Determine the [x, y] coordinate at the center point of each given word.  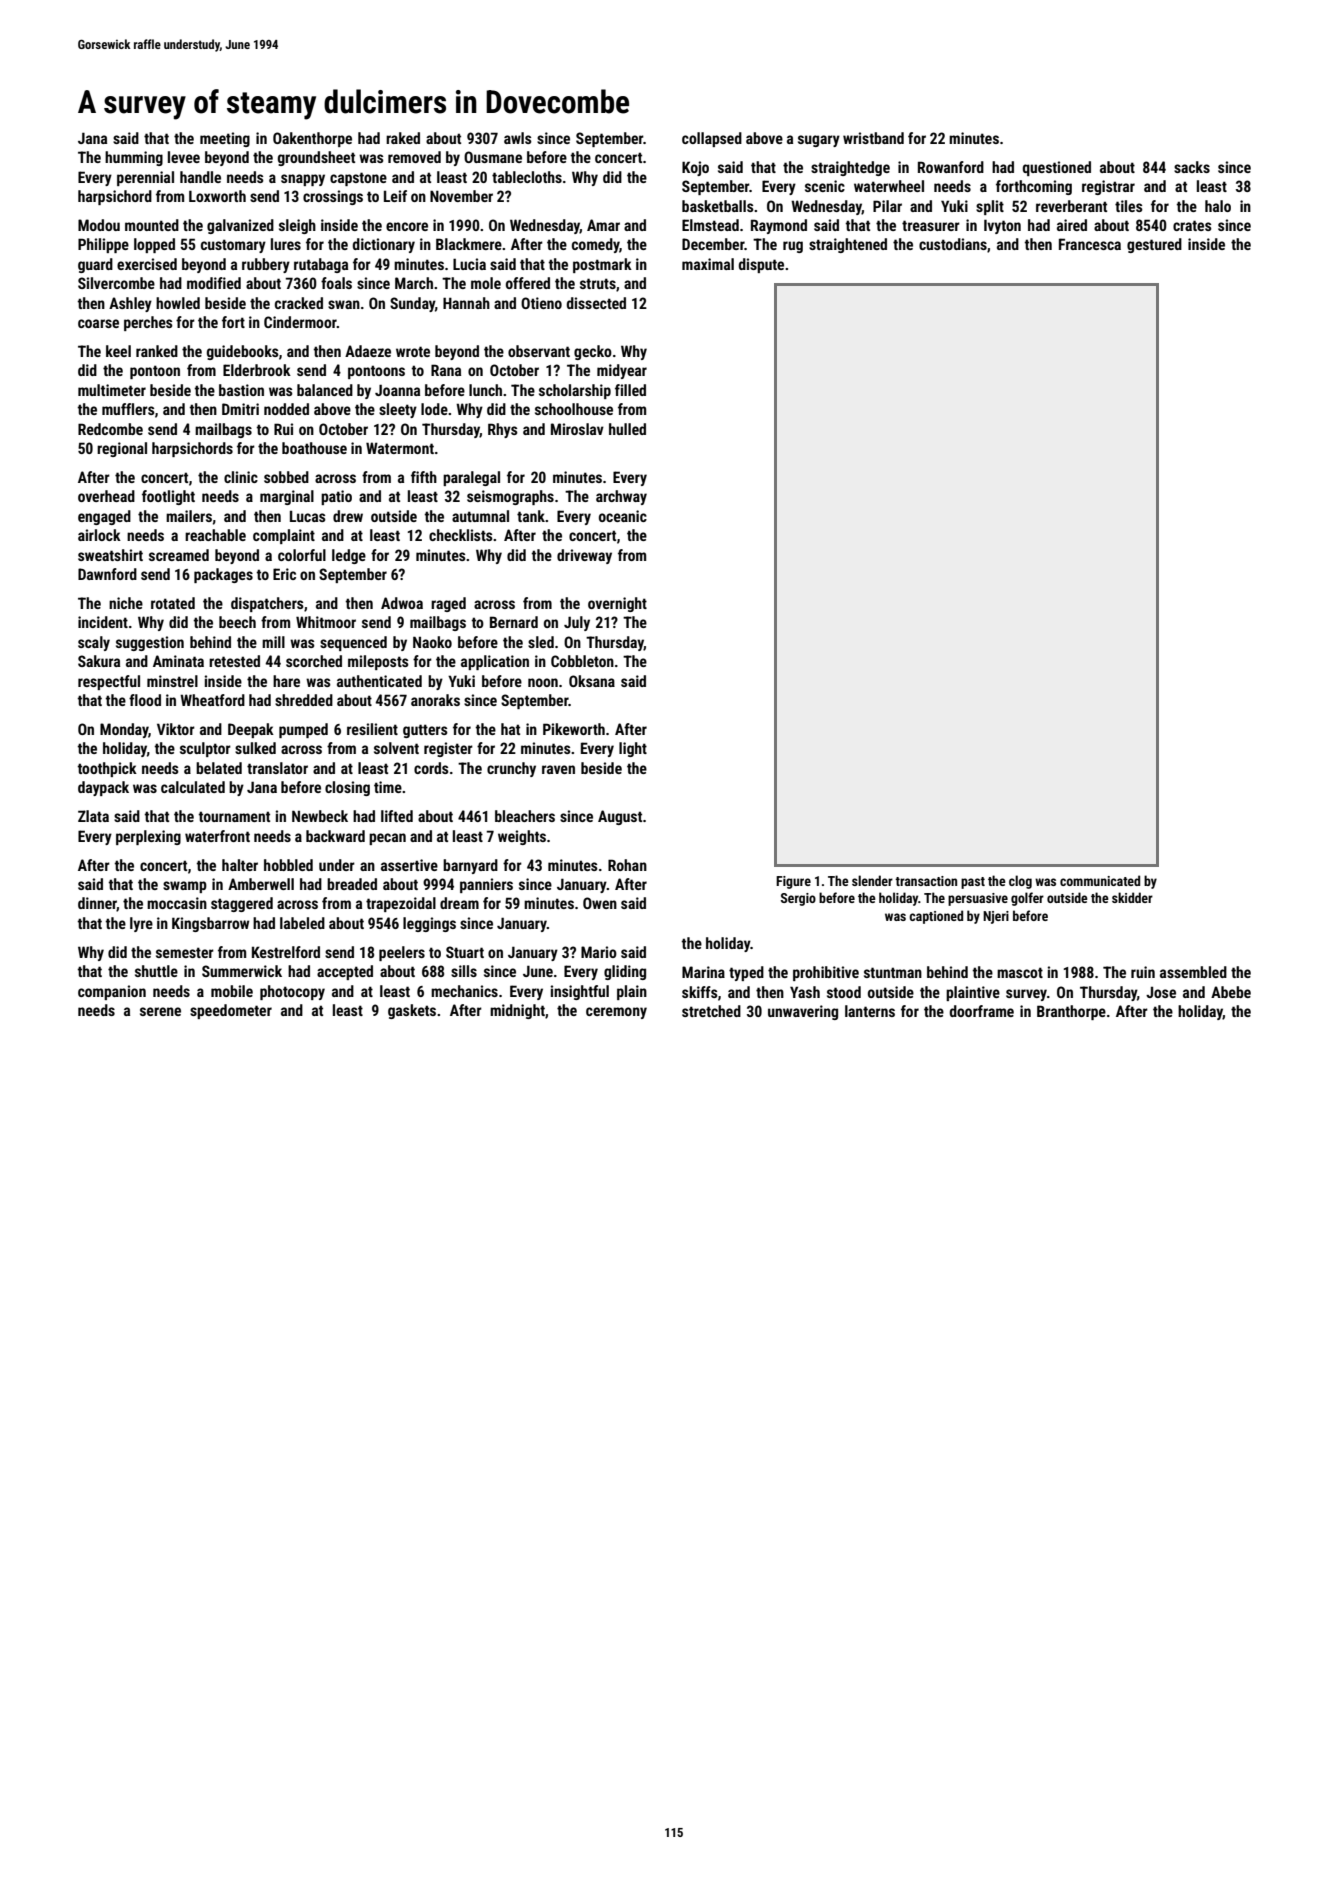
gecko [593, 352]
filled [630, 390]
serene [160, 1011]
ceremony [616, 1013]
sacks [1192, 167]
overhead [106, 496]
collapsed [712, 139]
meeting [225, 139]
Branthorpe [1071, 1012]
